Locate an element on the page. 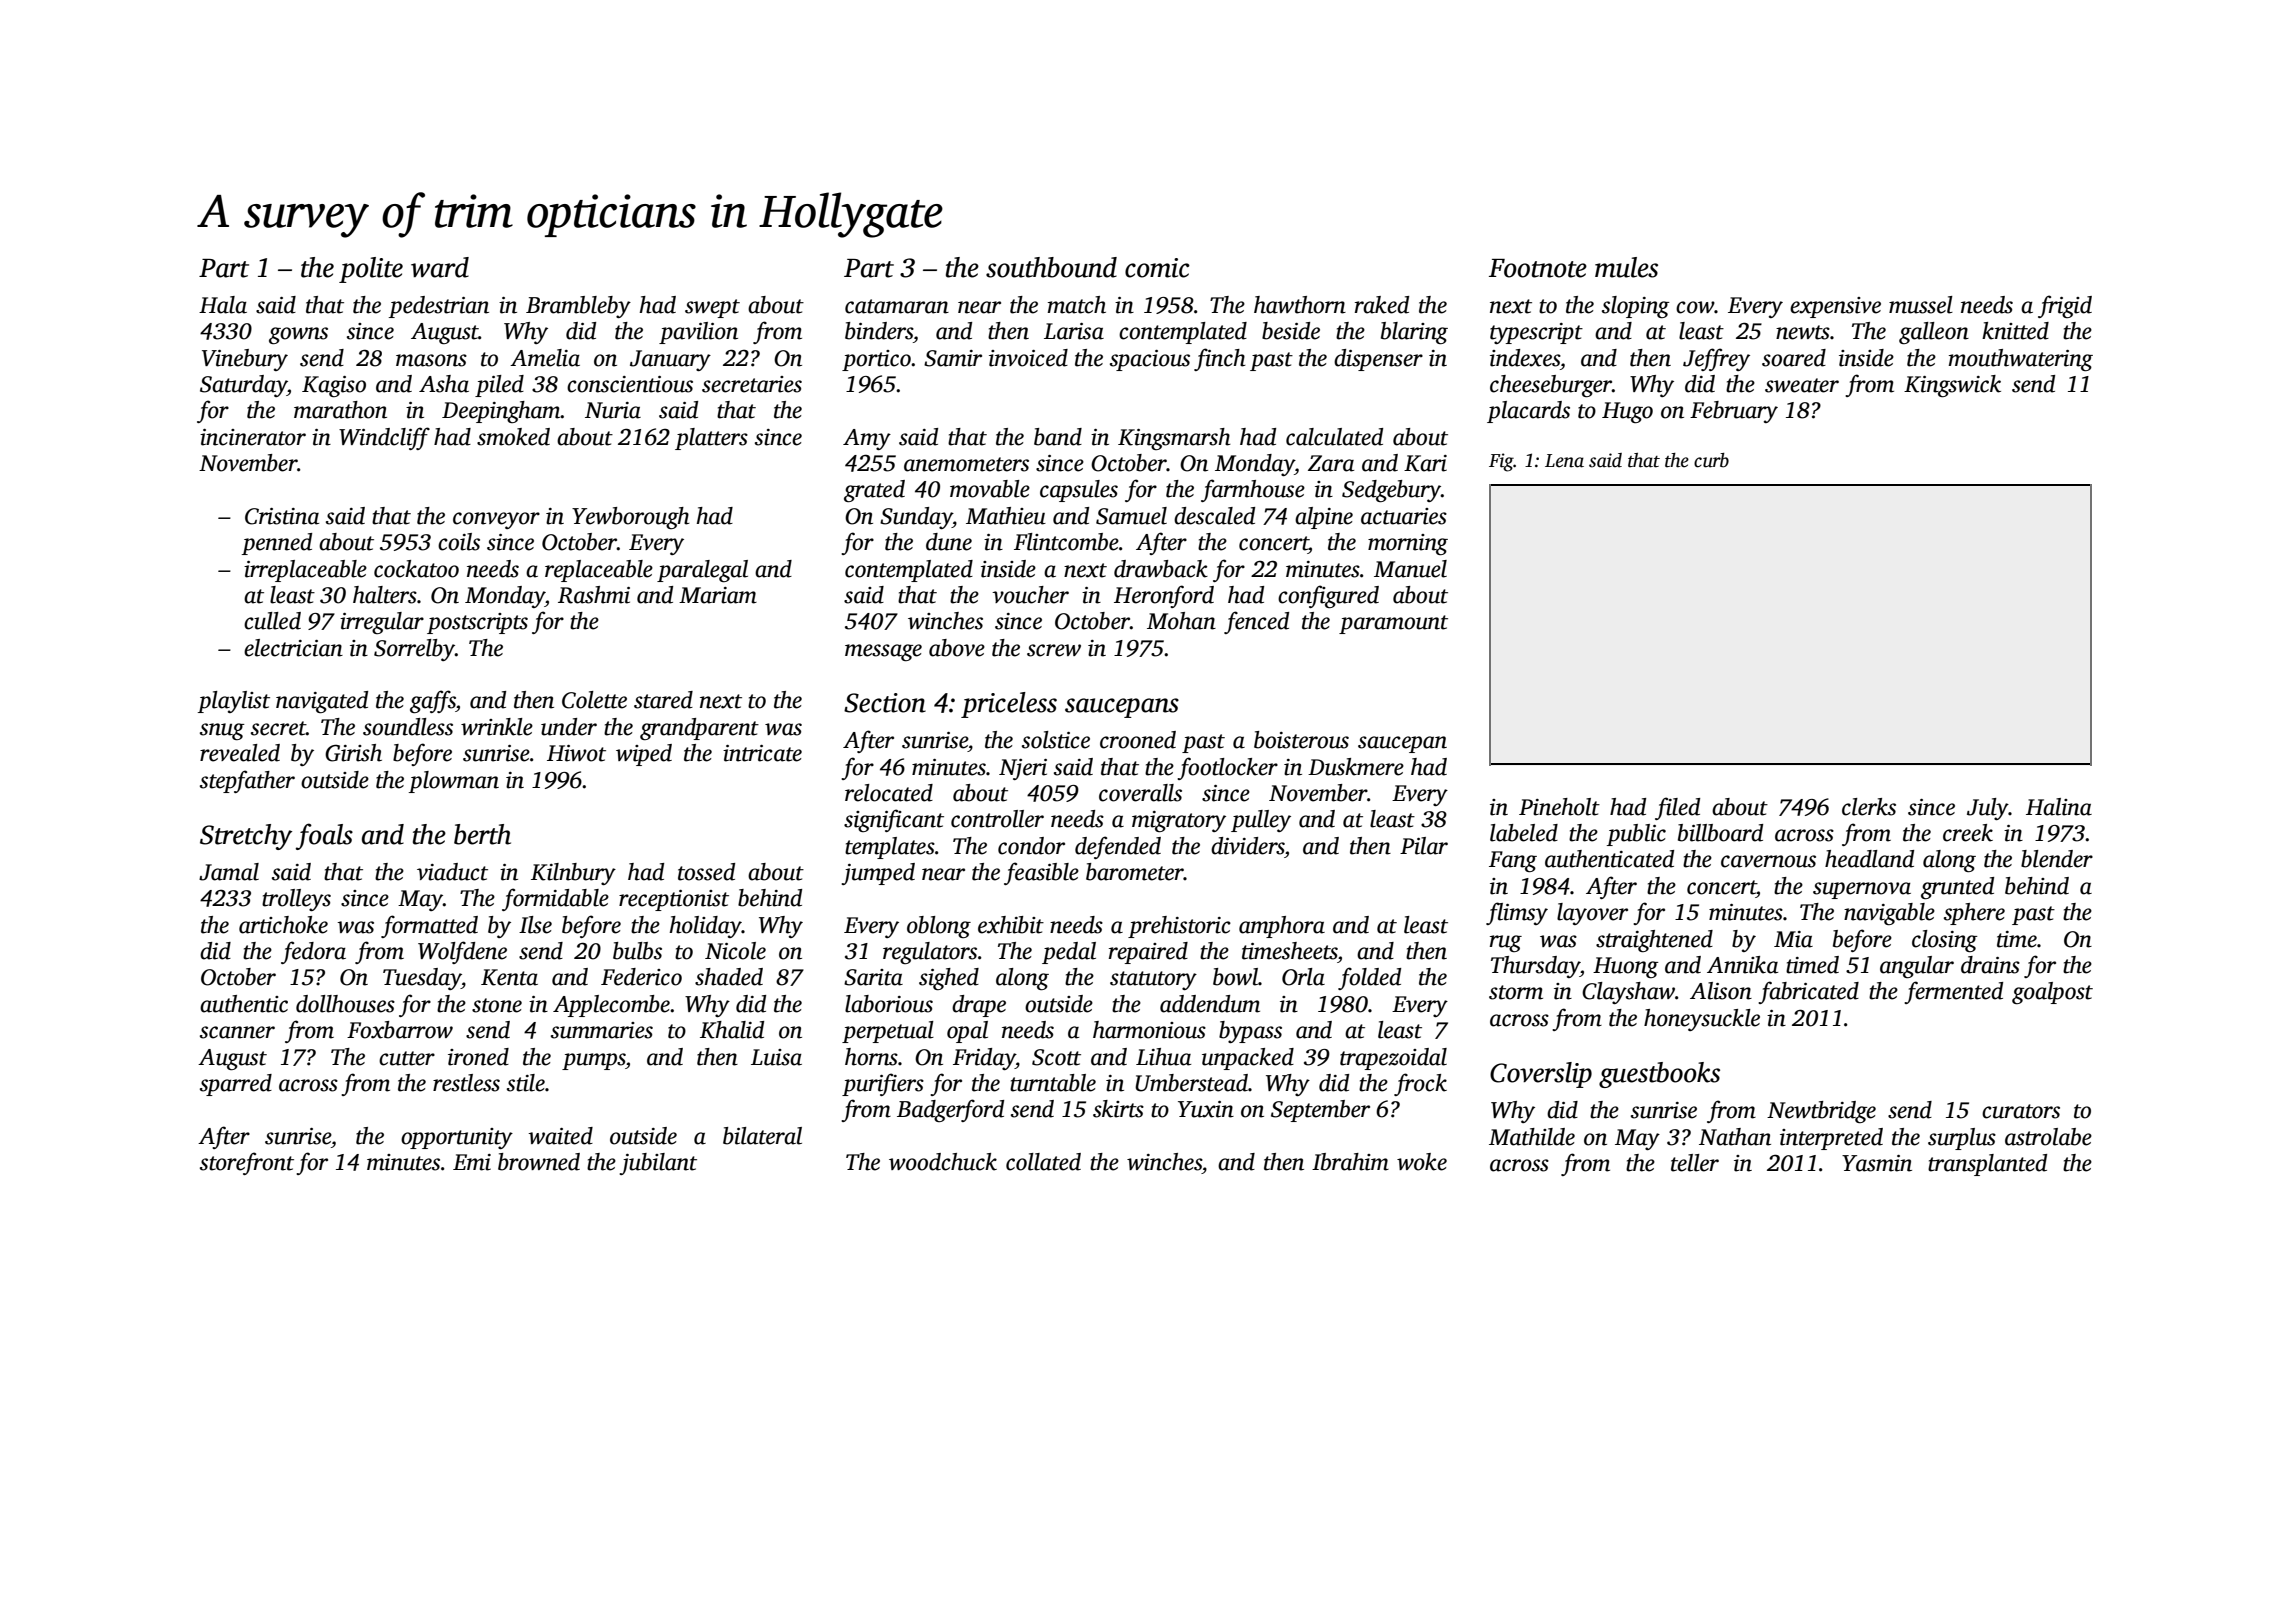 Image resolution: width=2292 pixels, height=1620 pixels. jubilant is located at coordinates (658, 1164).
